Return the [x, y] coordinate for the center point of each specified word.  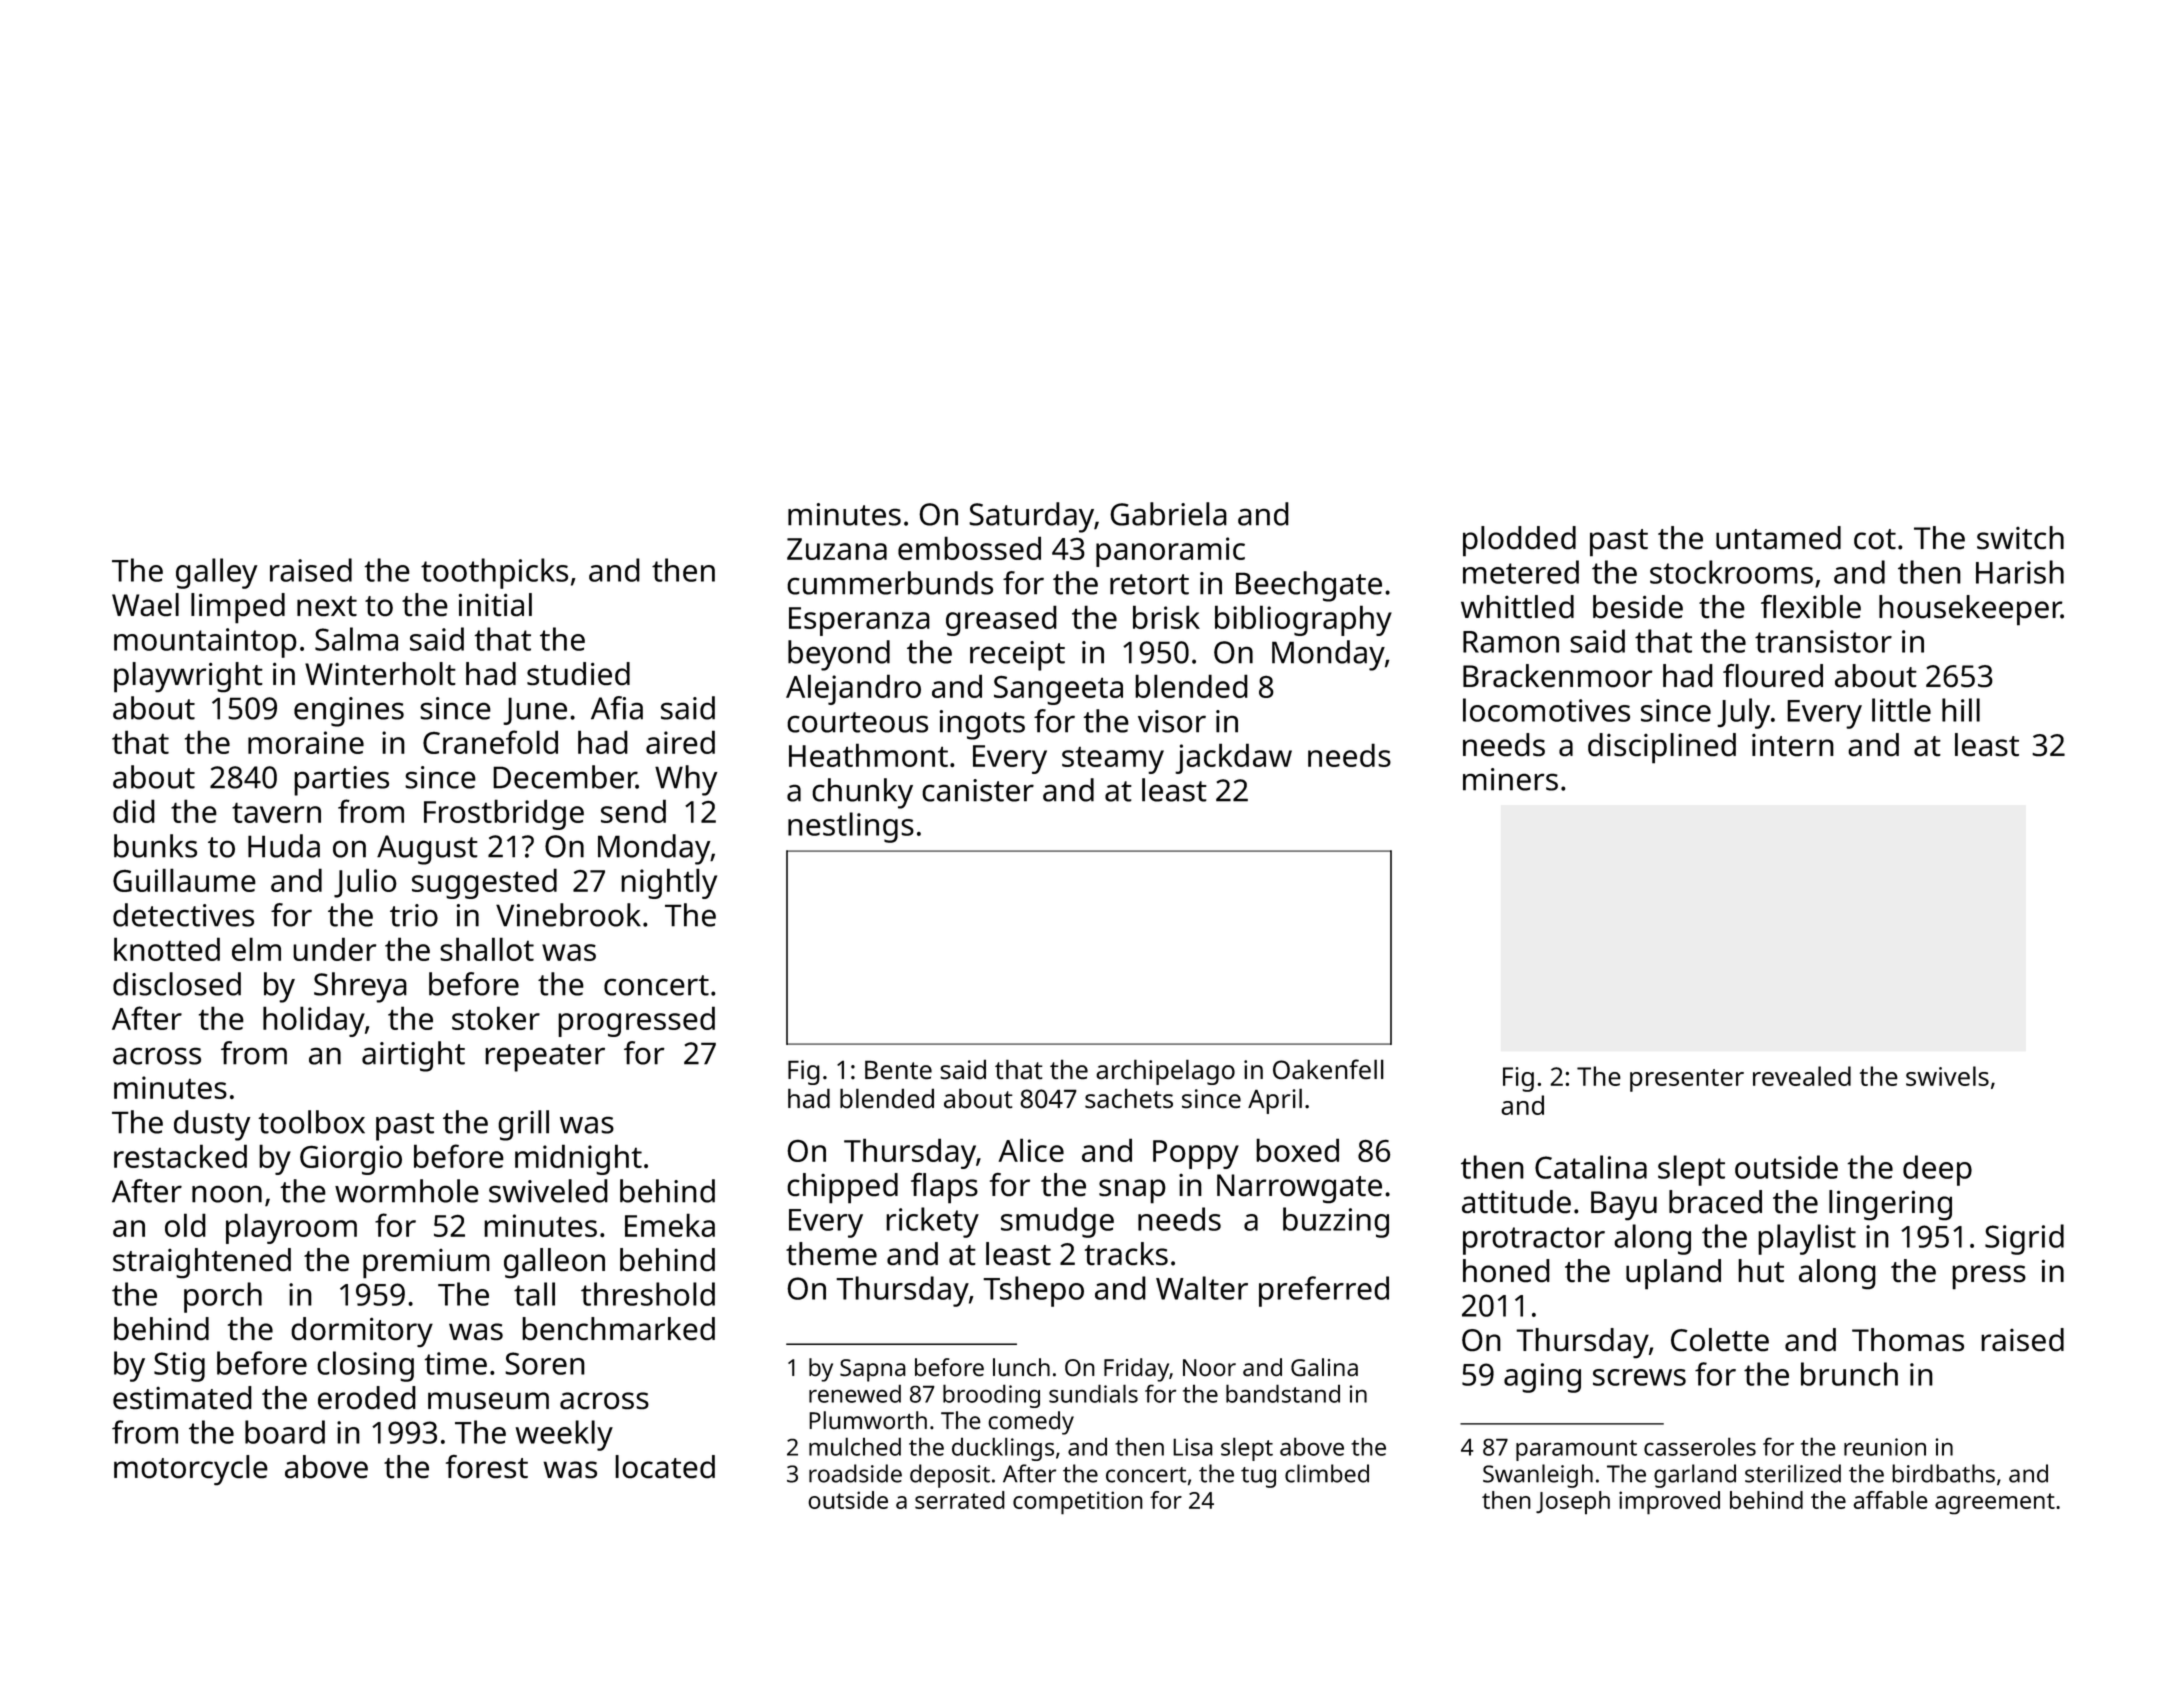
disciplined [1662, 748]
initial [495, 605]
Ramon [1511, 642]
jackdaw [1233, 758]
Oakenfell [1328, 1069]
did [134, 811]
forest [487, 1467]
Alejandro [853, 689]
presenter [1687, 1080]
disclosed [177, 984]
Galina [1324, 1367]
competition [1078, 1503]
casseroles [1700, 1446]
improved [1669, 1503]
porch [223, 1297]
